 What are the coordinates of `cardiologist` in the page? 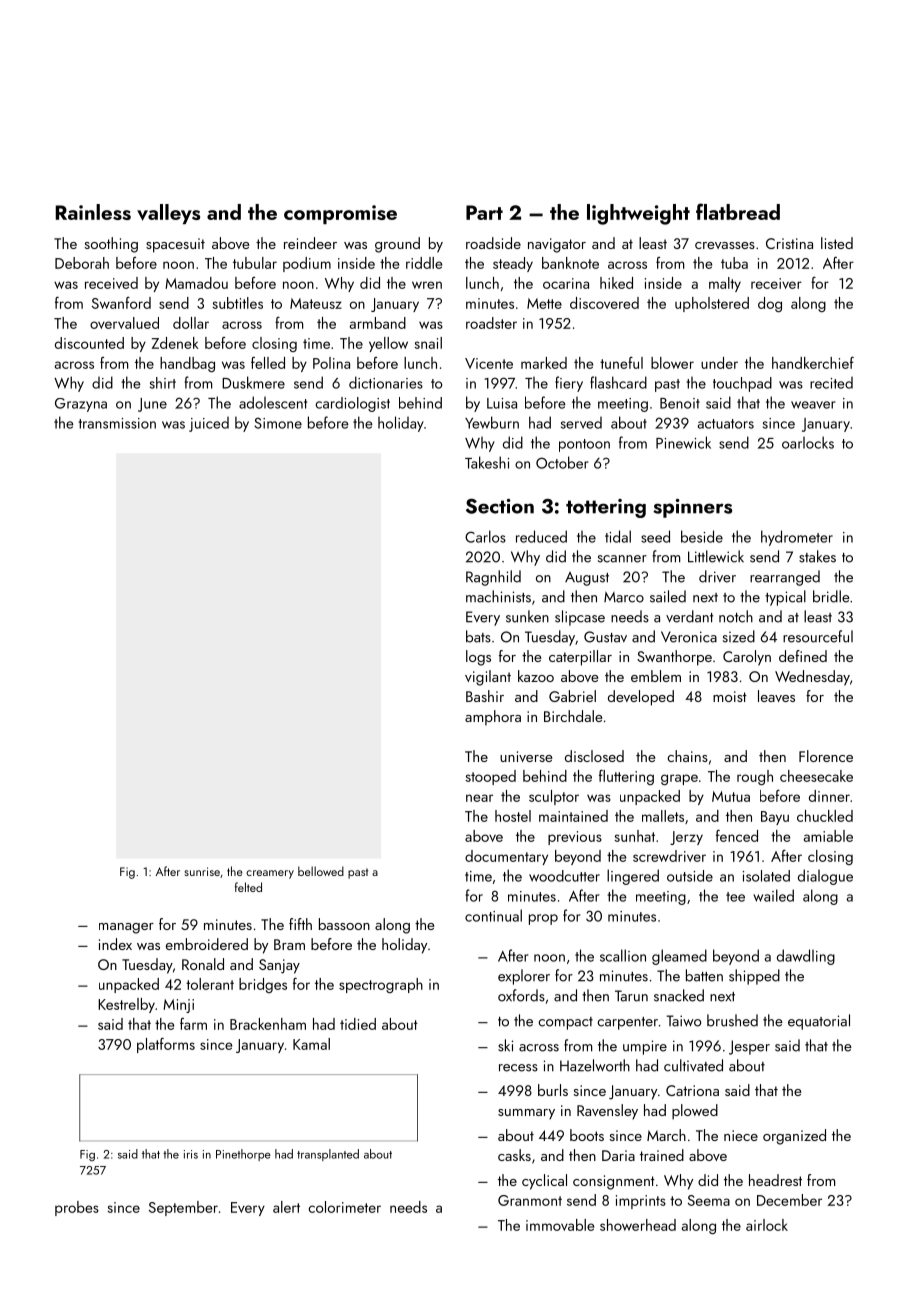 It's located at (353, 404).
